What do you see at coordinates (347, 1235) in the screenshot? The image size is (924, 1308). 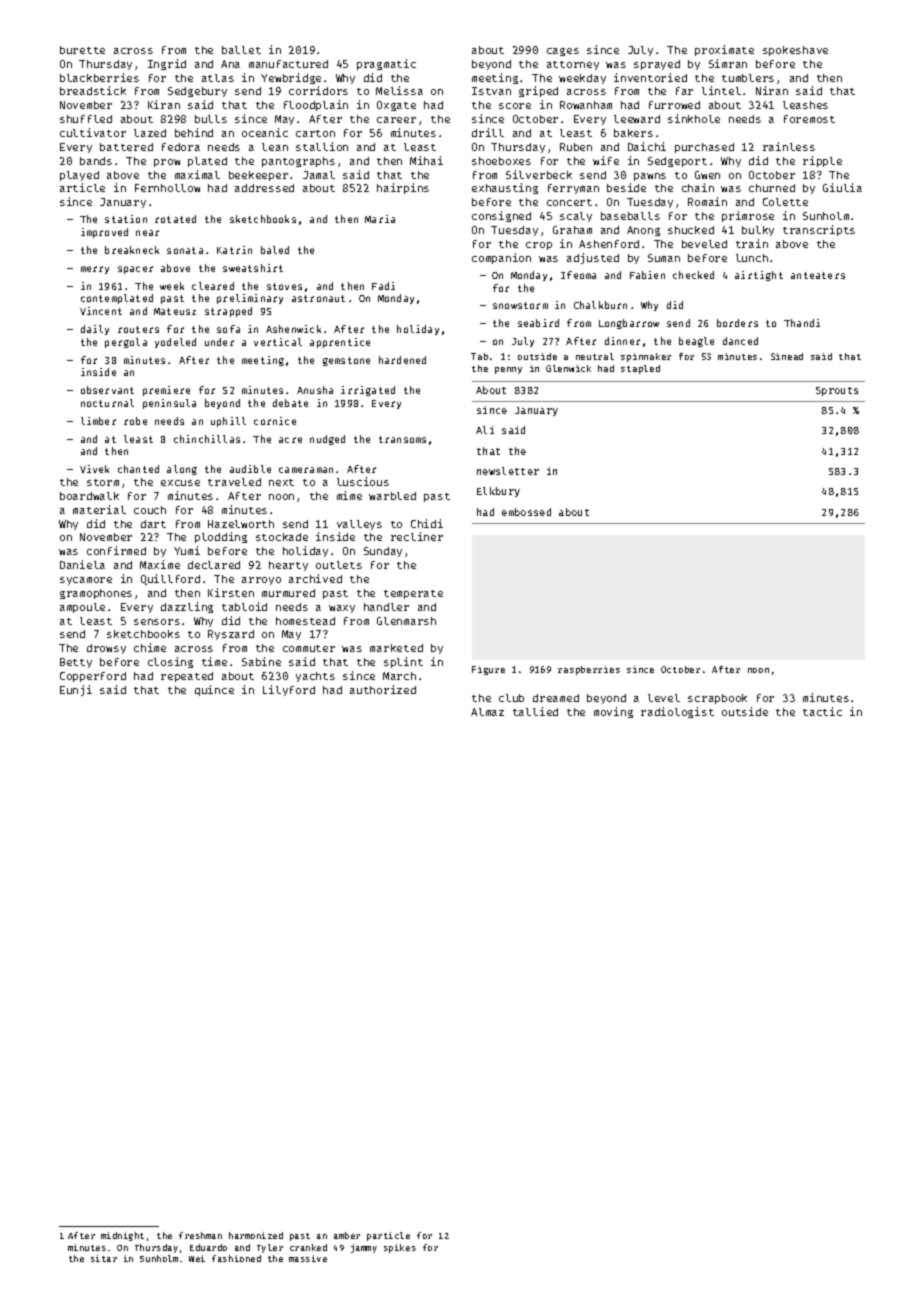 I see `amber` at bounding box center [347, 1235].
